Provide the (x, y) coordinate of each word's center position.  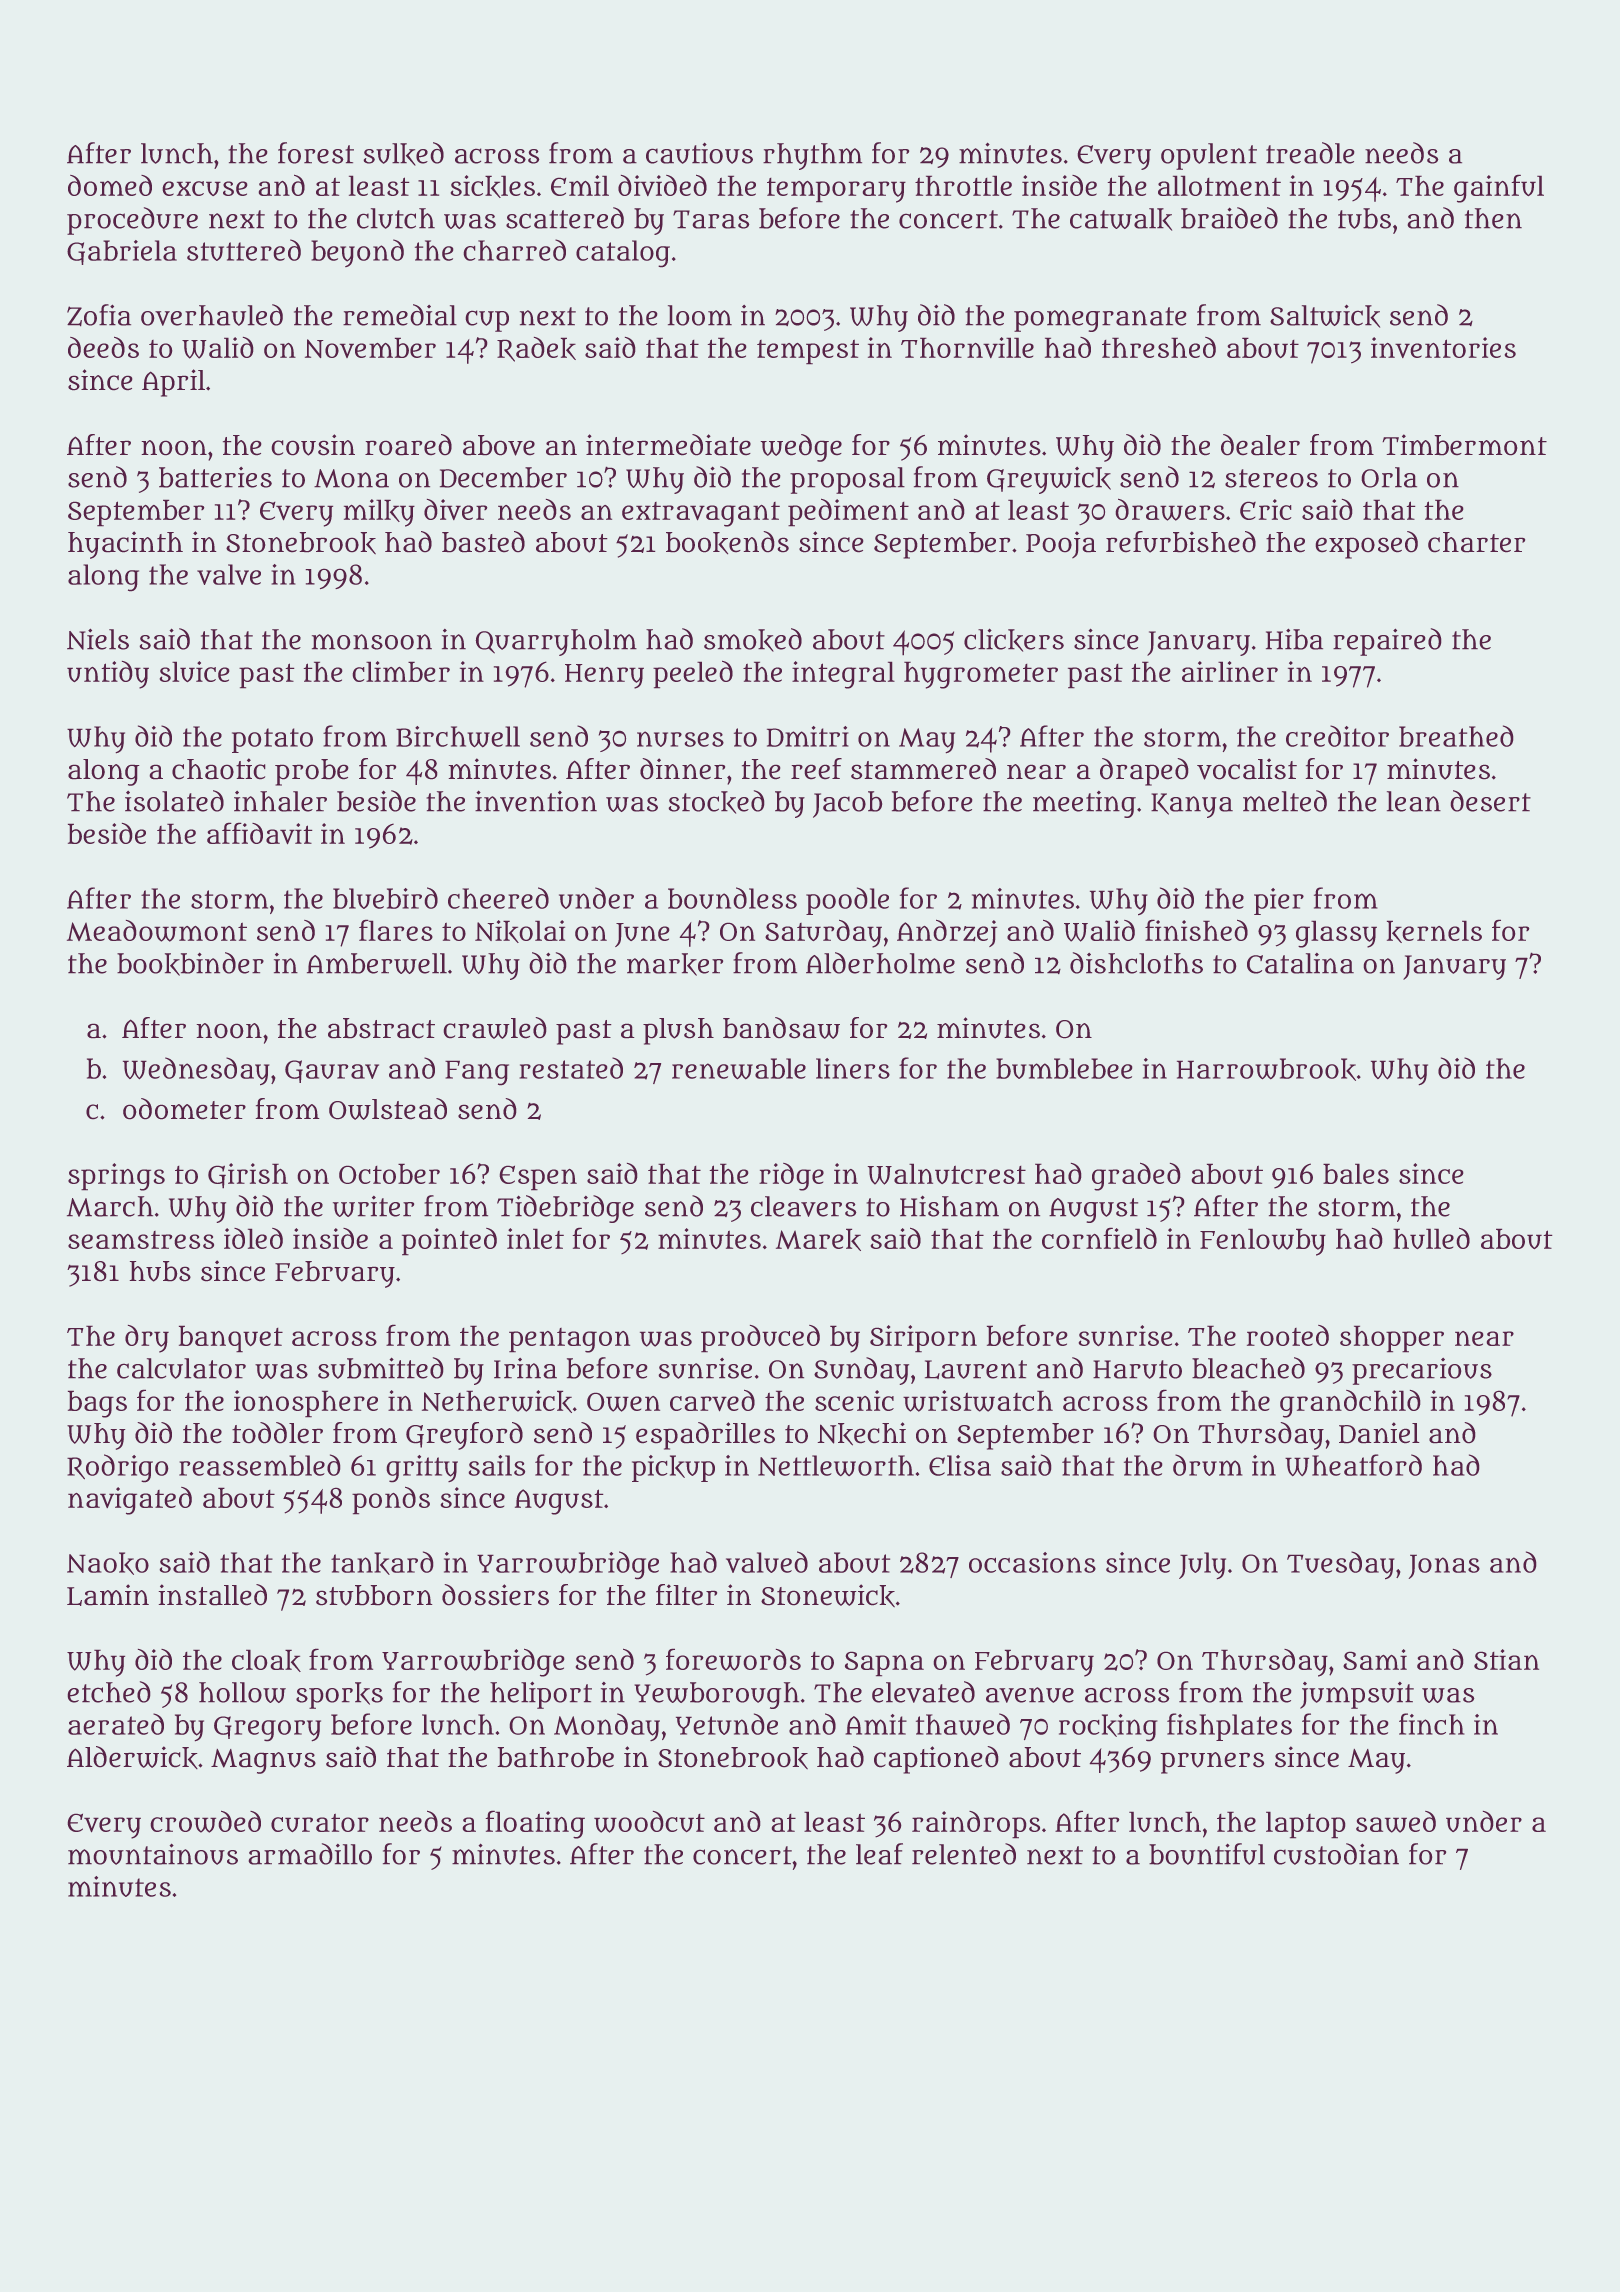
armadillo (310, 1854)
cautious (699, 153)
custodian (1336, 1854)
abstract (381, 1028)
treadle (1310, 153)
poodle (847, 901)
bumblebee (1064, 1068)
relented (964, 1854)
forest (316, 153)
